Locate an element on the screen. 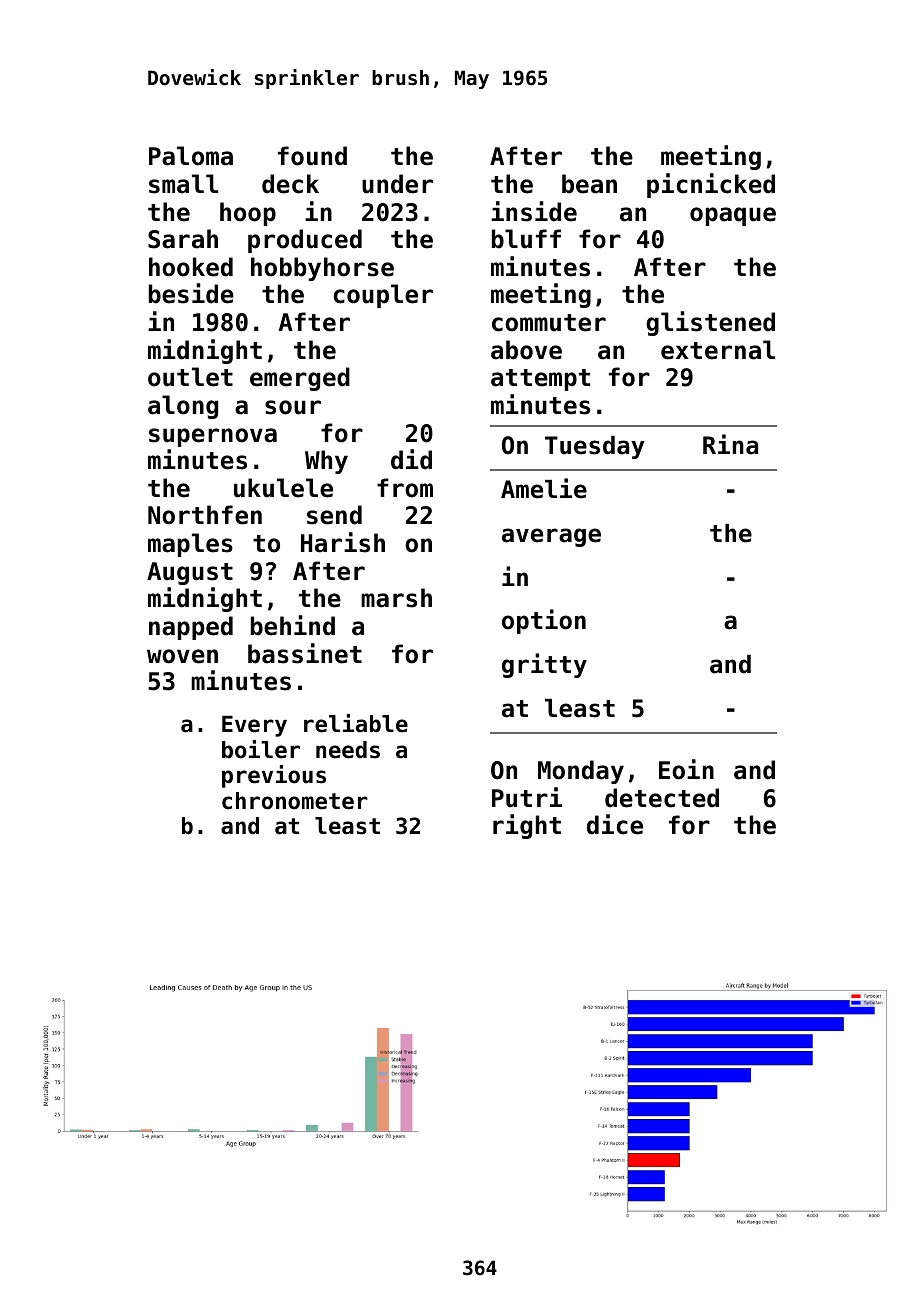 The width and height of the screenshot is (924, 1311). average is located at coordinates (551, 537).
